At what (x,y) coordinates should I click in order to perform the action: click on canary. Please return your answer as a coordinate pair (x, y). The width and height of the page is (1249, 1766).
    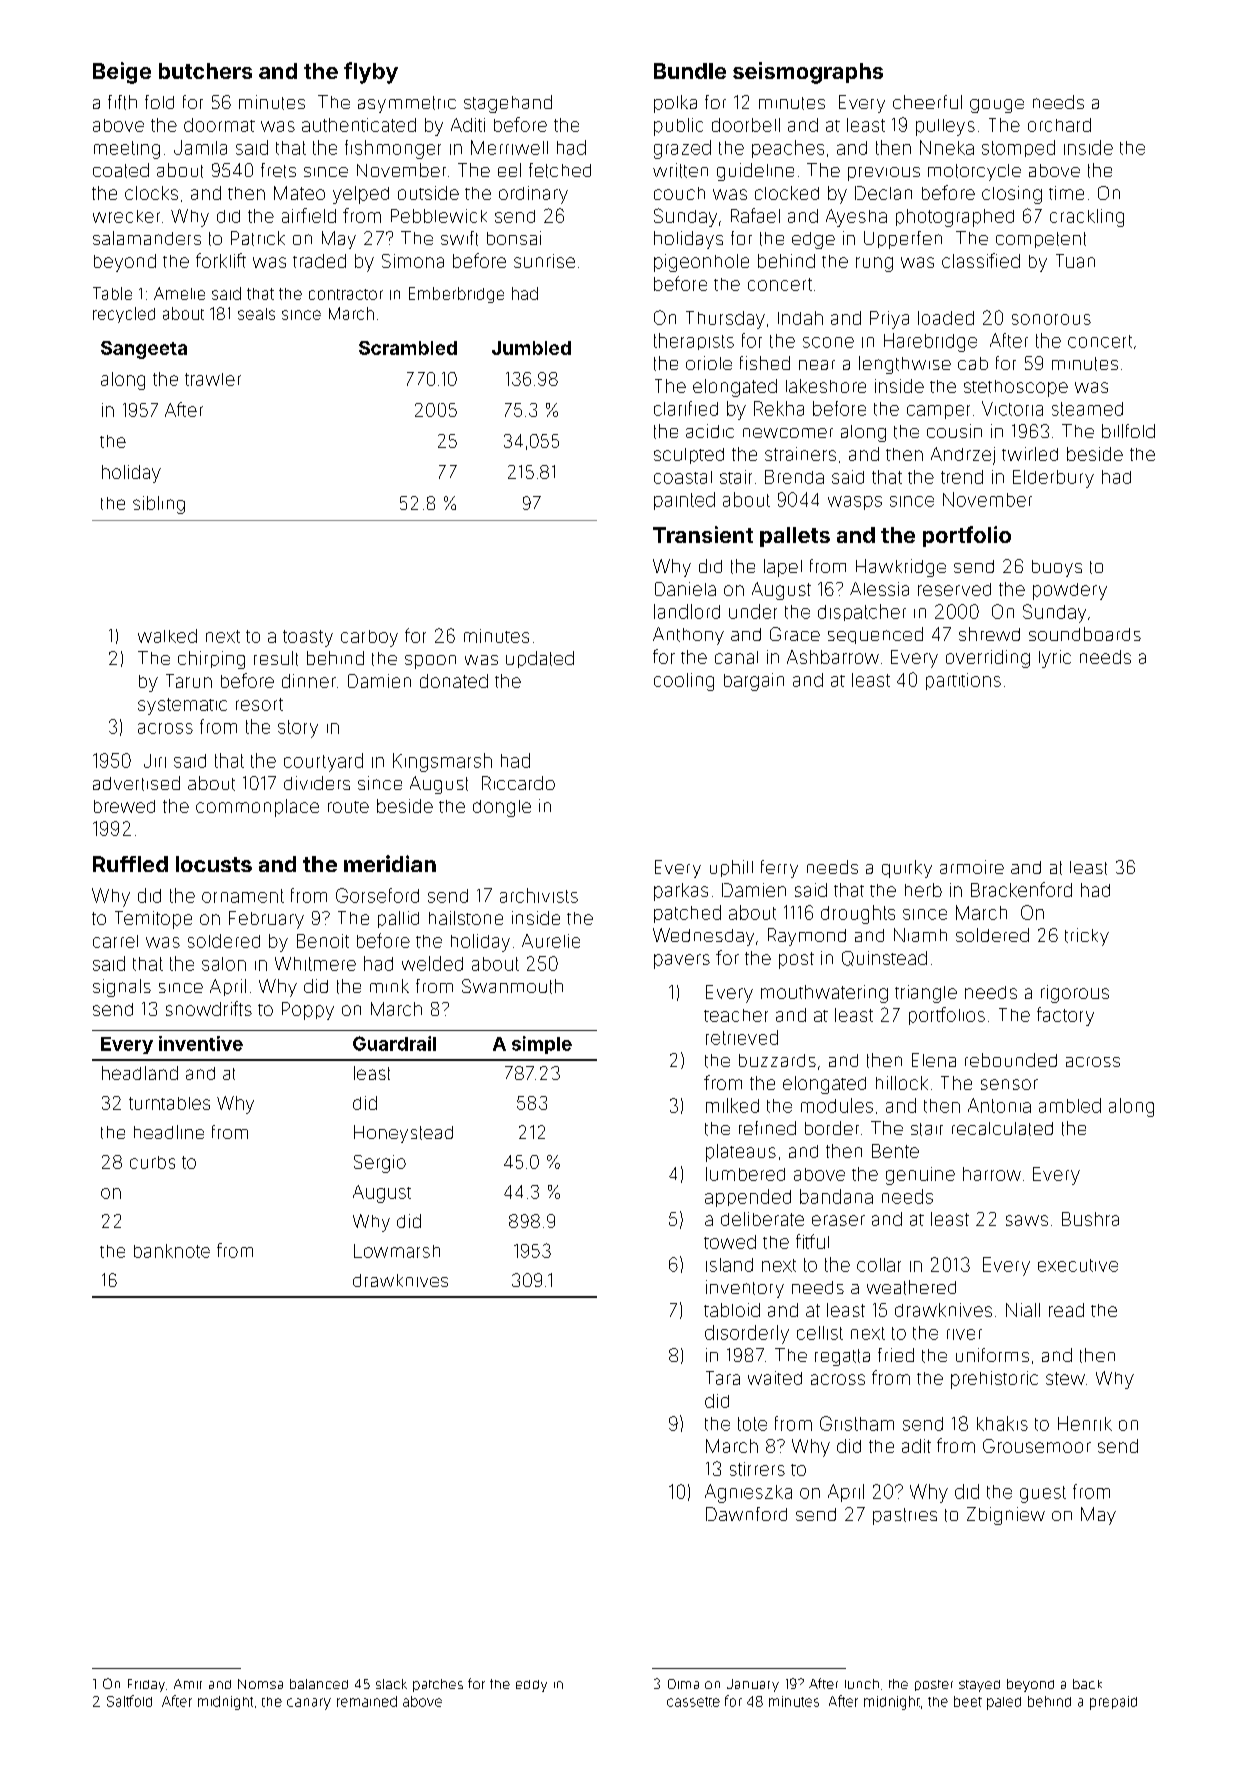
    Looking at the image, I should click on (309, 1704).
